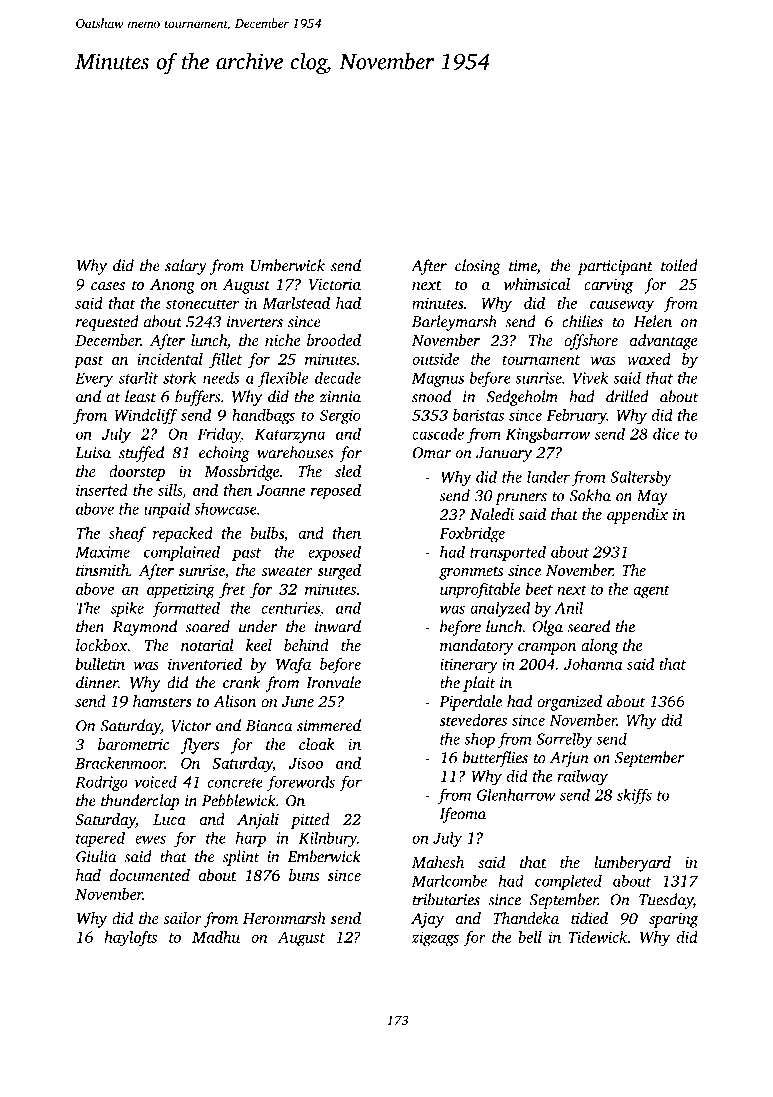 Image resolution: width=773 pixels, height=1097 pixels. What do you see at coordinates (127, 535) in the document?
I see `sheaf` at bounding box center [127, 535].
